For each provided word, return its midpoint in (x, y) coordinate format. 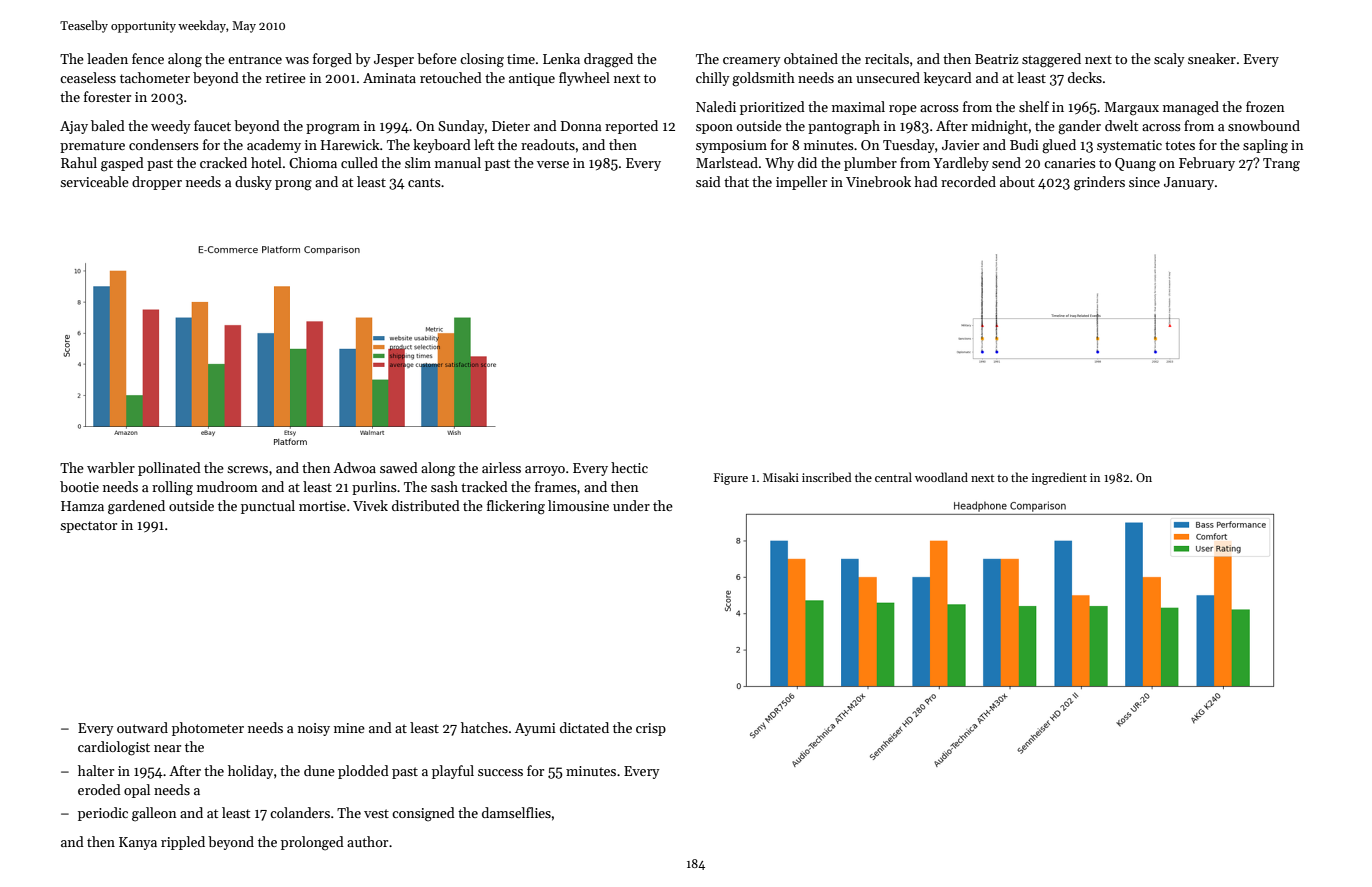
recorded (968, 181)
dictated (584, 727)
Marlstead (727, 162)
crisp (651, 729)
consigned (423, 814)
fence (148, 58)
